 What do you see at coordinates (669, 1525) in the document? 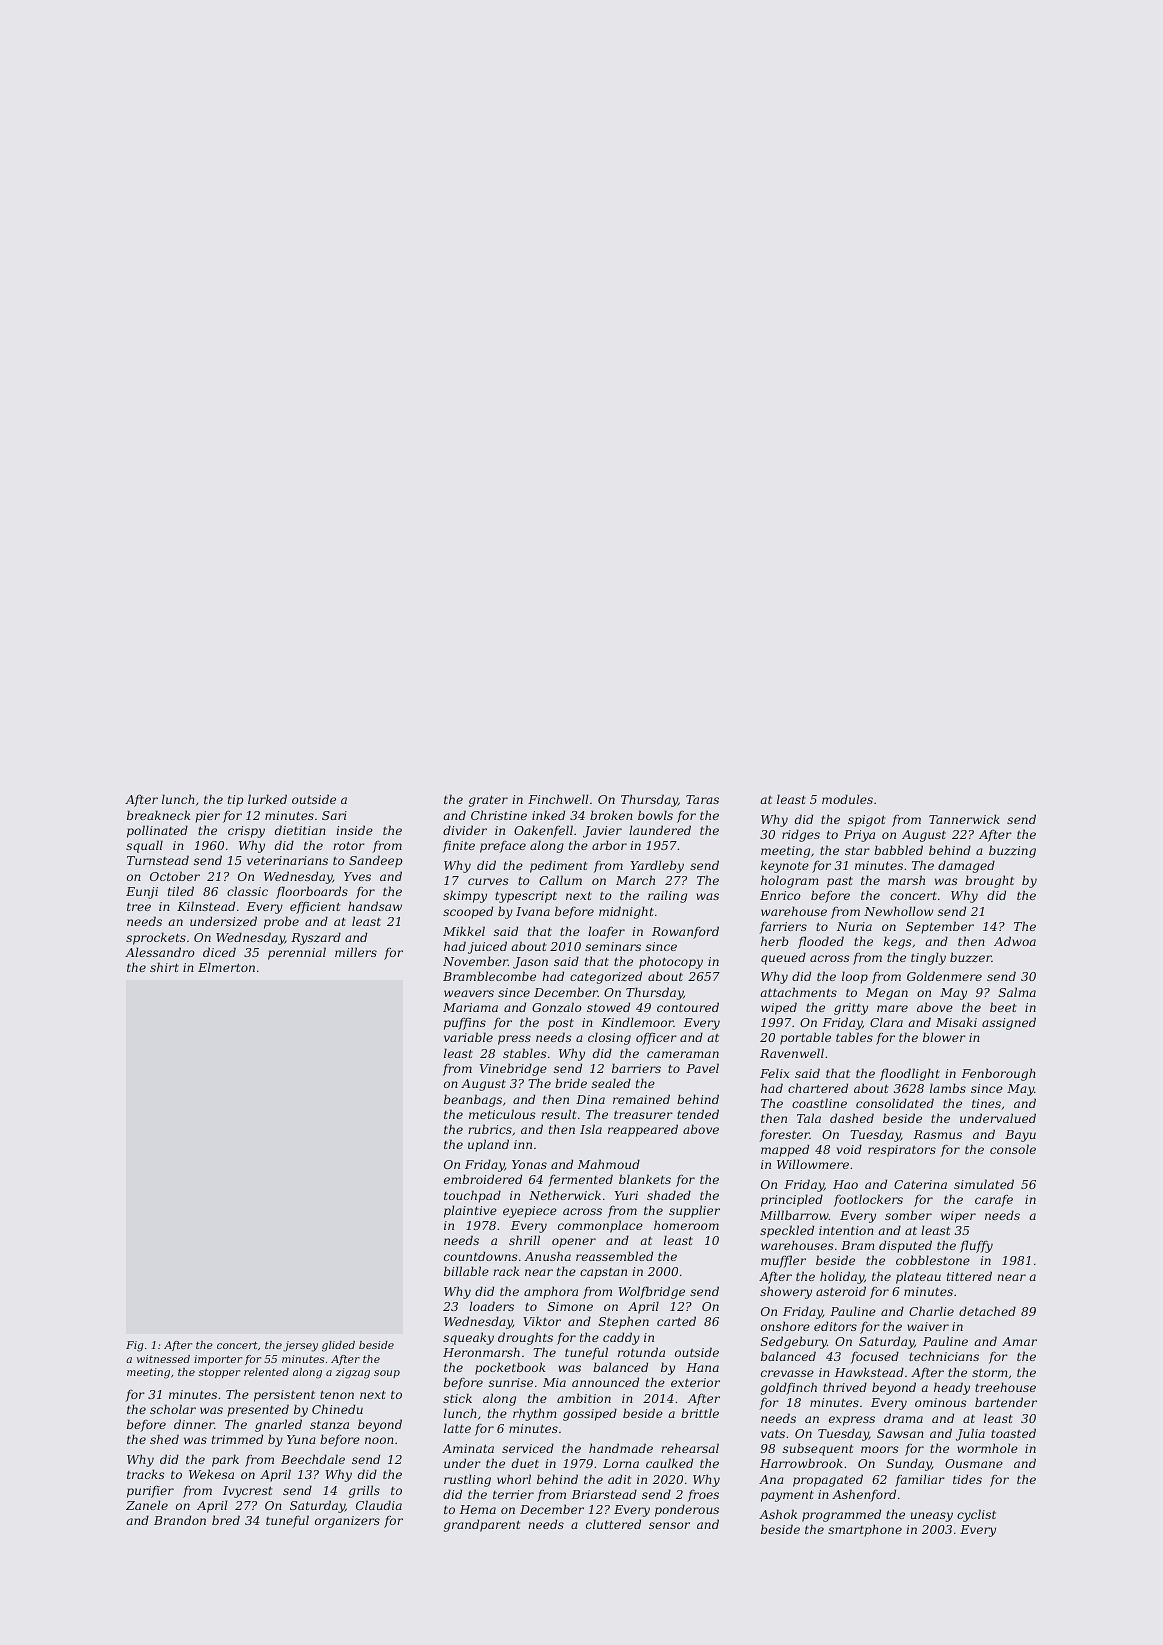
I see `sensor` at bounding box center [669, 1525].
